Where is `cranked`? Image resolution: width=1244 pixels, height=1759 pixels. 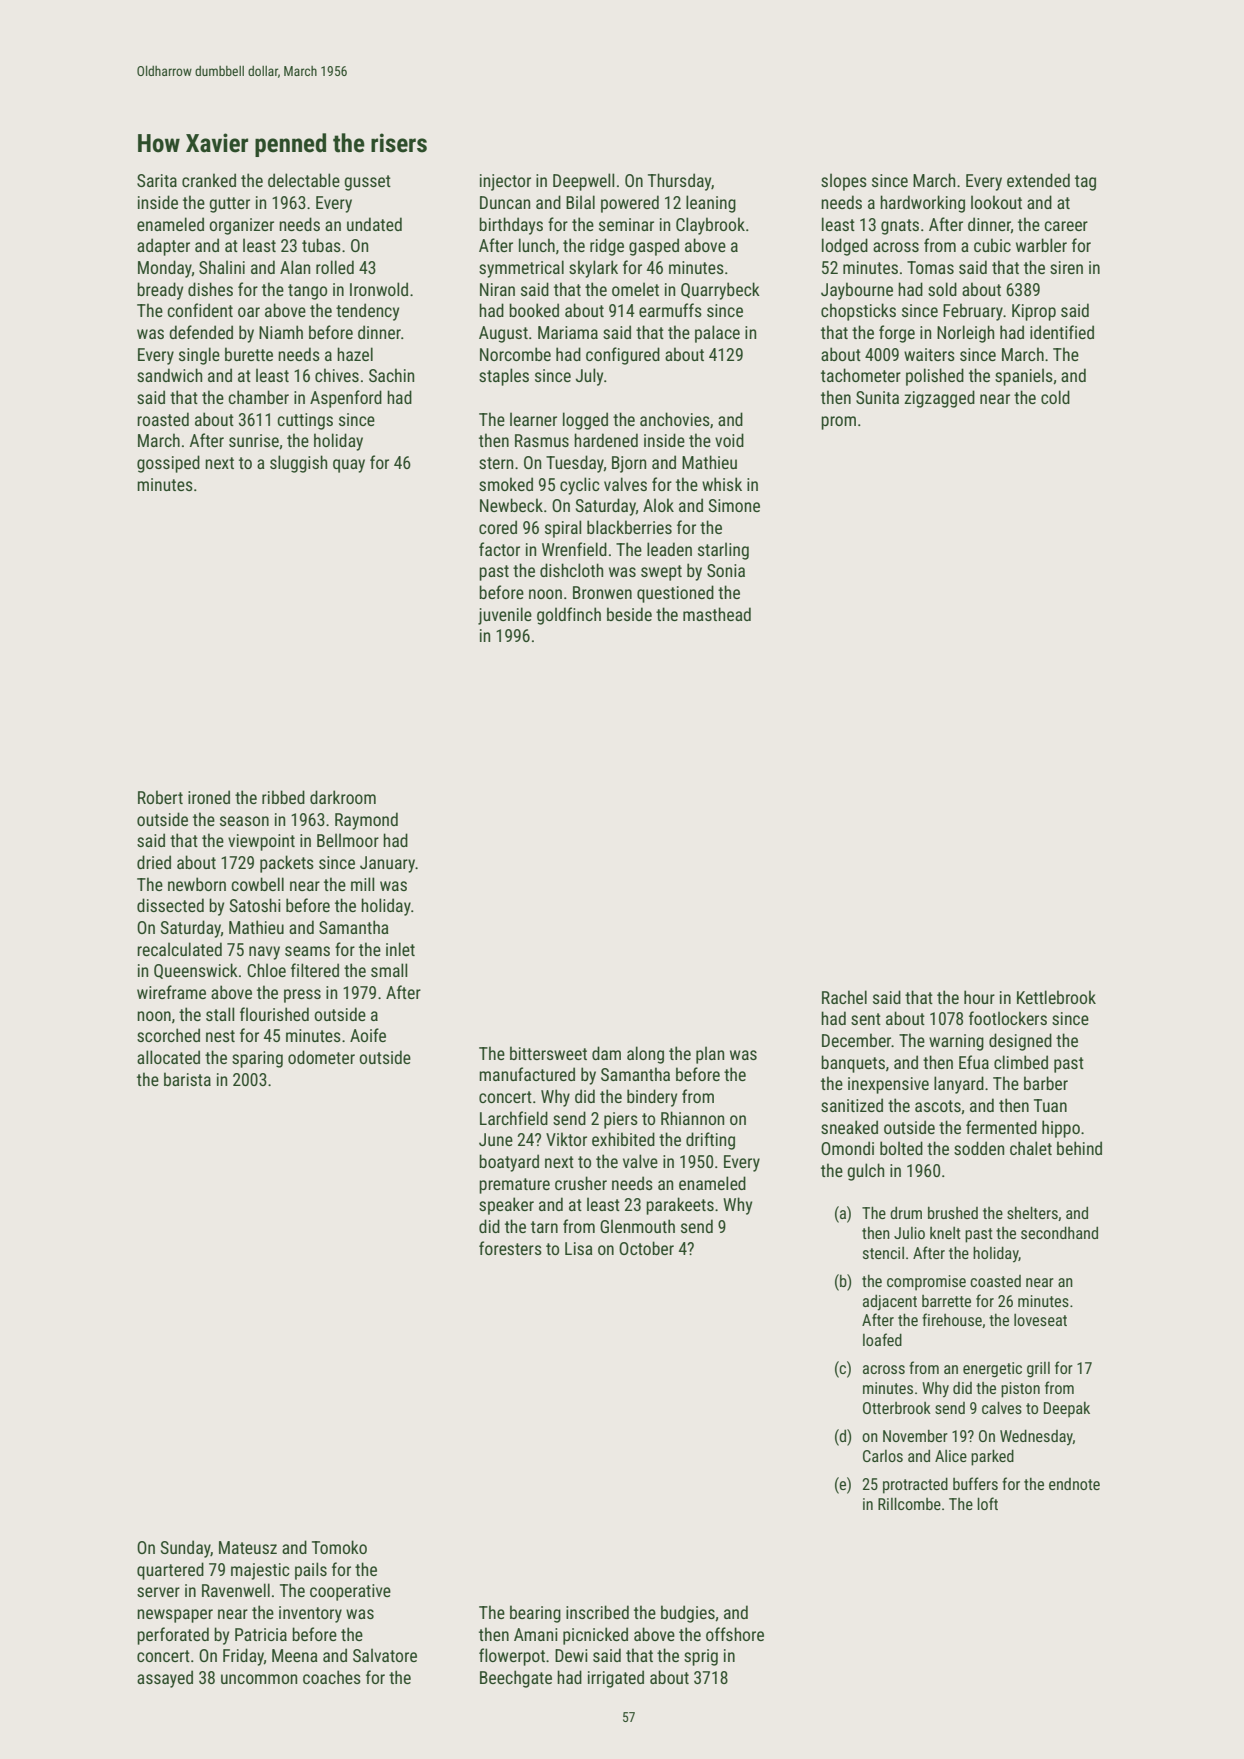
cranked is located at coordinates (209, 180).
